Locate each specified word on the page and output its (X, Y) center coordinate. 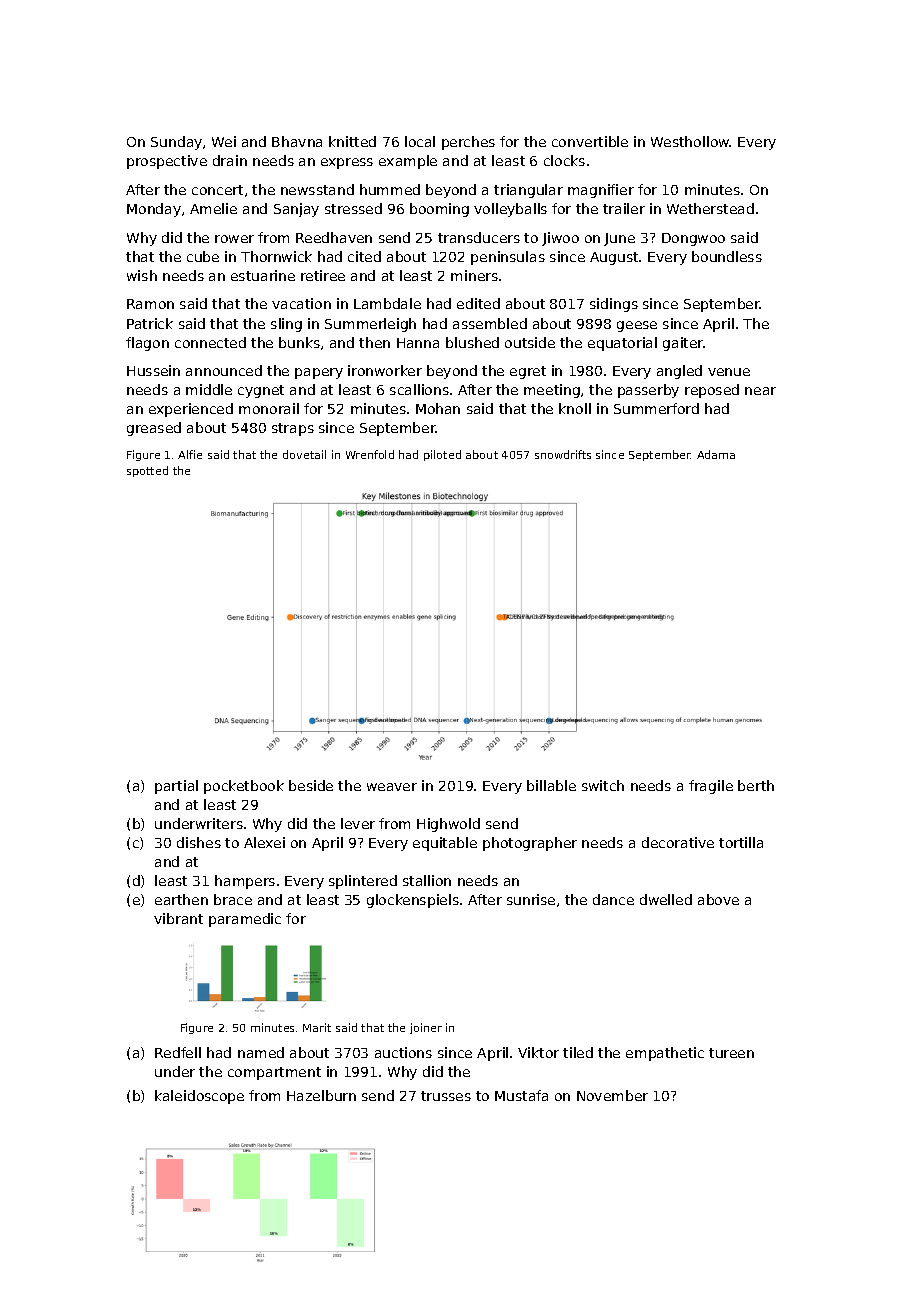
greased (154, 429)
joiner (426, 1028)
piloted (442, 455)
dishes (199, 842)
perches (468, 143)
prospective (167, 162)
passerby (648, 391)
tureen (731, 1053)
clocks (564, 160)
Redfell (178, 1052)
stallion (427, 880)
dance (613, 899)
